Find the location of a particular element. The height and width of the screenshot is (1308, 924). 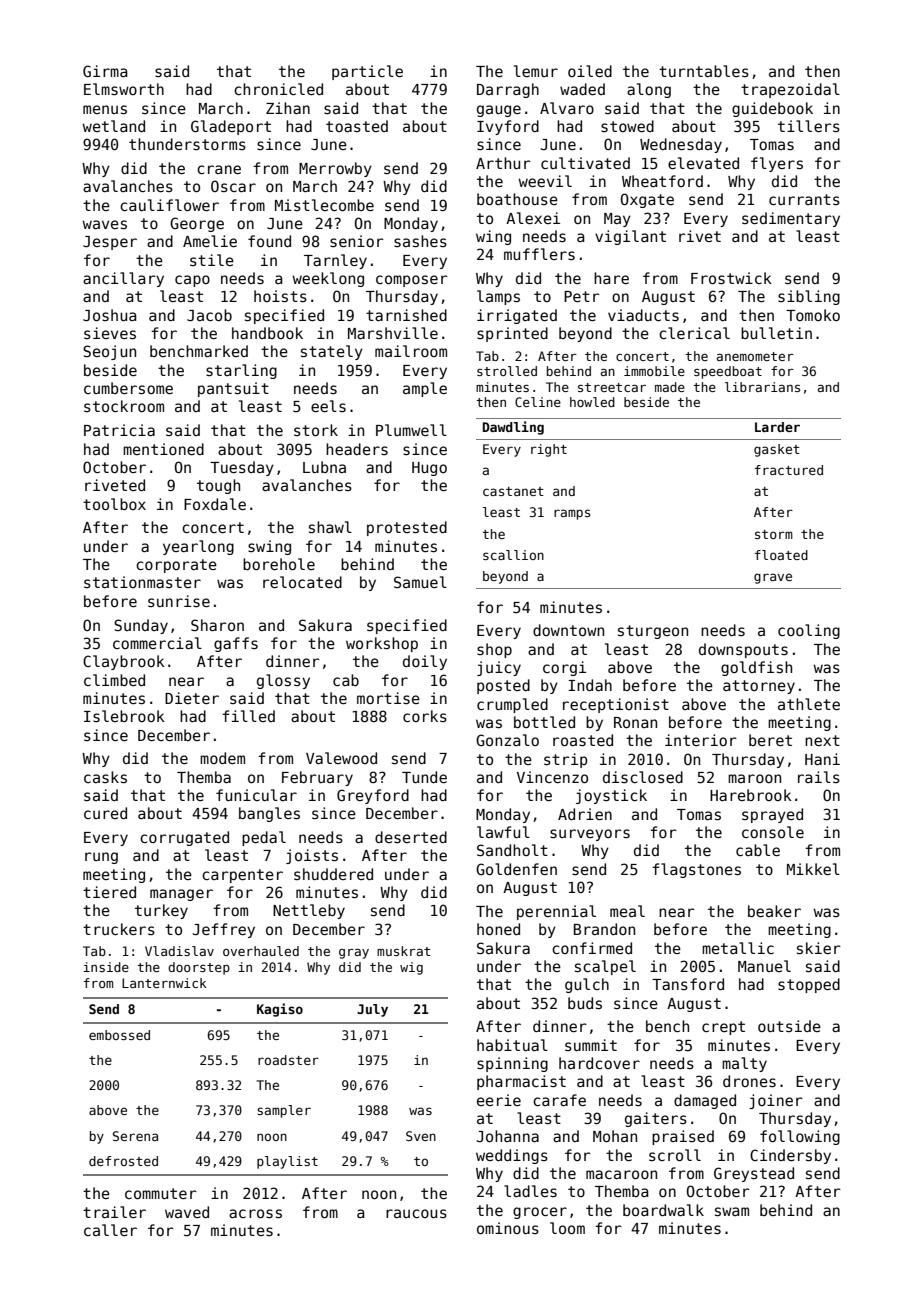

beaker is located at coordinates (774, 911).
